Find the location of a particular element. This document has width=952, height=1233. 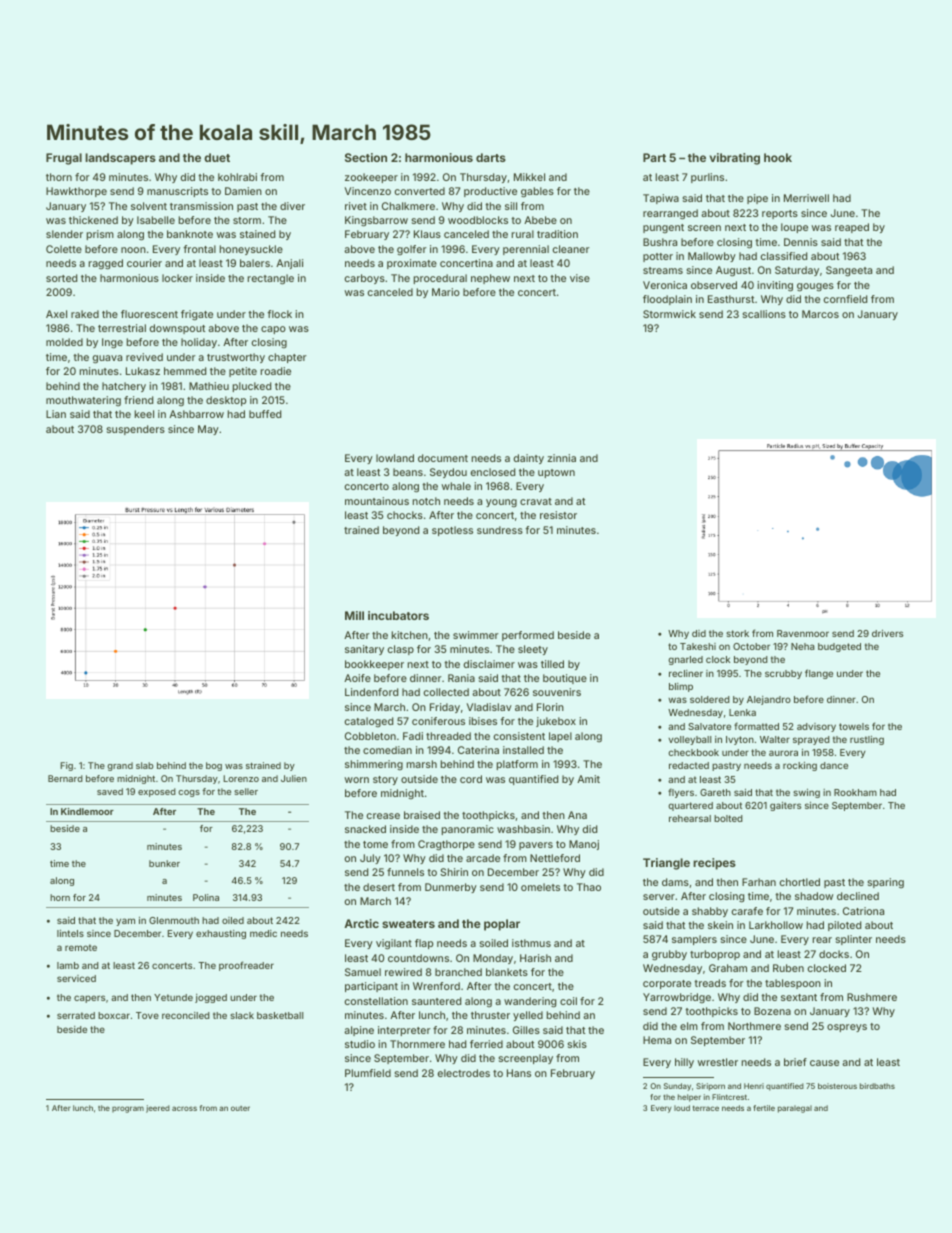

outer is located at coordinates (240, 1108).
